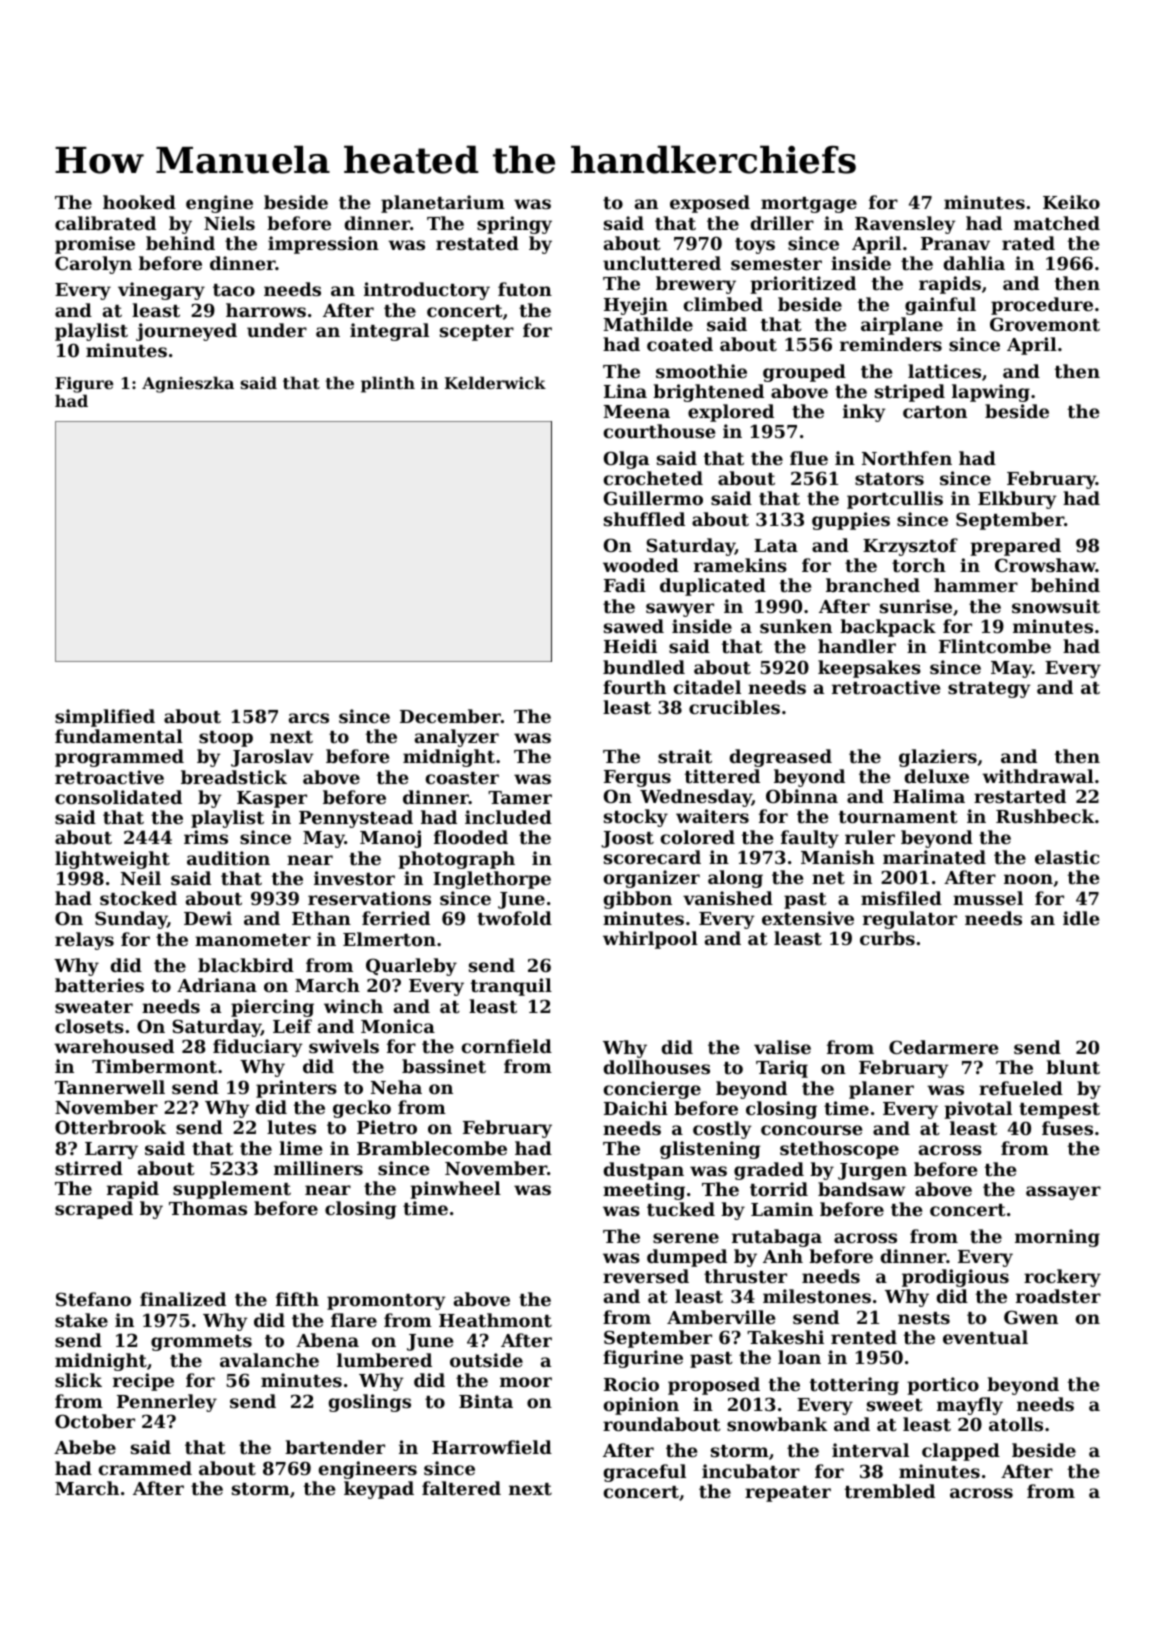  I want to click on Keiko, so click(1071, 202).
